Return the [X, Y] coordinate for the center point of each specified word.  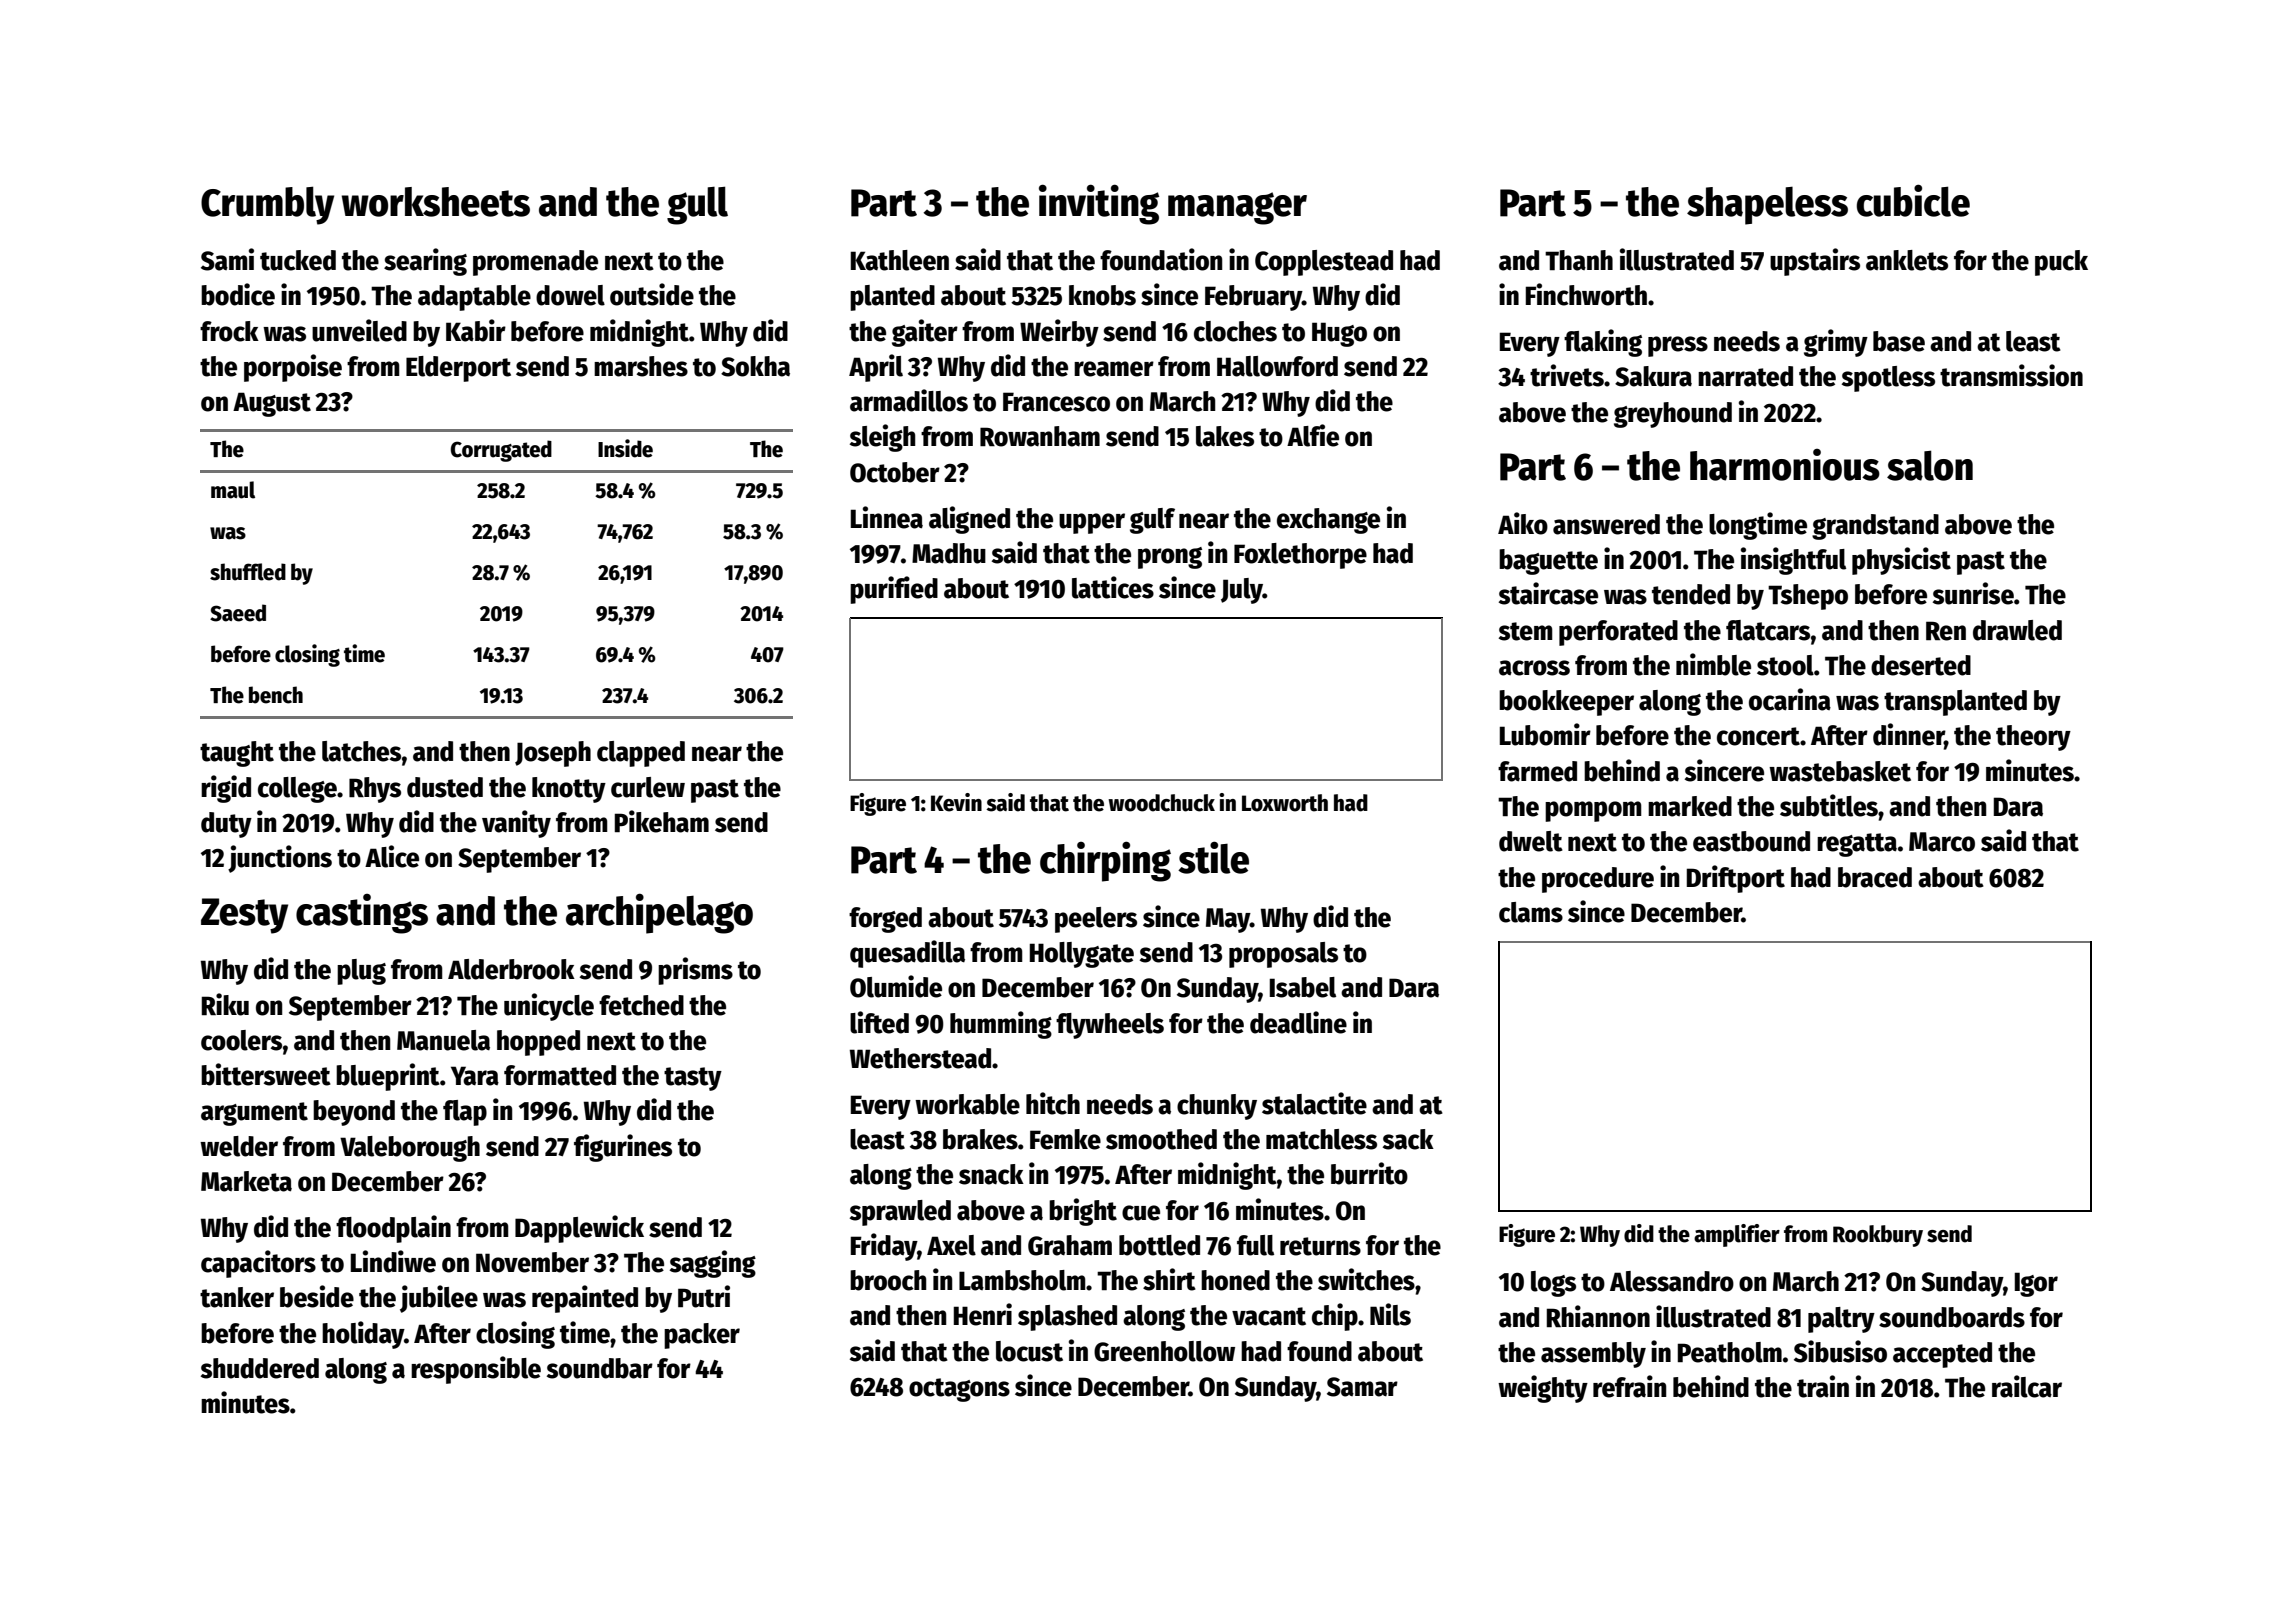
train [1823, 1386]
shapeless [1767, 205]
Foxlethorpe [1300, 556]
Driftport [1736, 879]
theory [2033, 738]
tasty [693, 1079]
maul [233, 490]
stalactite [1314, 1103]
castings [362, 914]
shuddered [260, 1368]
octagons [959, 1390]
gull [697, 205]
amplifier [1737, 1235]
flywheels [1110, 1026]
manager [1237, 208]
